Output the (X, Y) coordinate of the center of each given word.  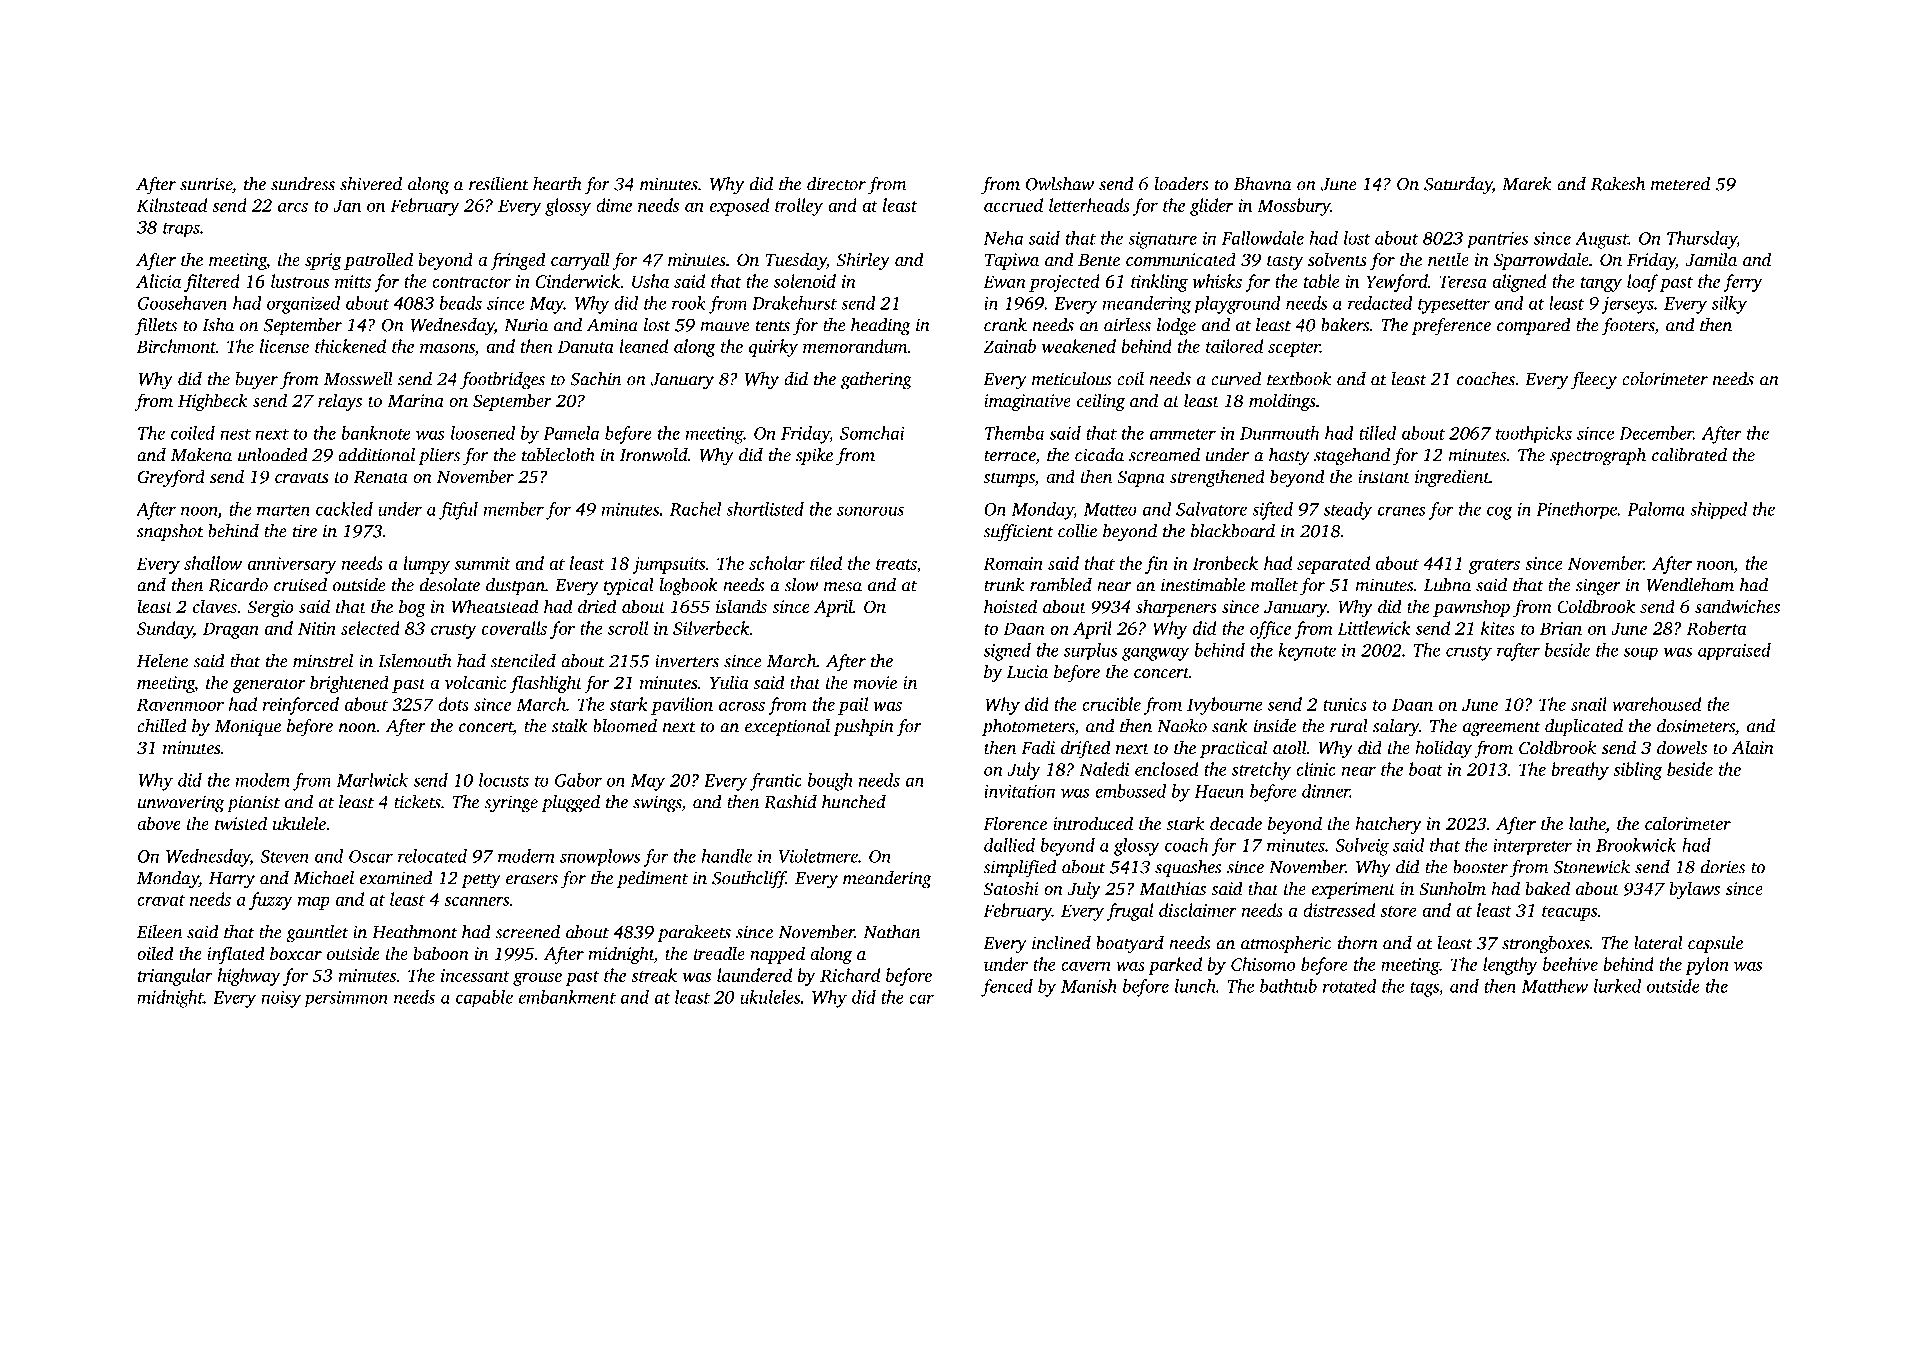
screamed (1164, 455)
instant (1384, 476)
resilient (499, 184)
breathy (1580, 771)
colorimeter (1665, 379)
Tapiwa (1012, 261)
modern (526, 856)
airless (1127, 325)
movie (875, 682)
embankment (567, 997)
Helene (162, 661)
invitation (1019, 791)
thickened (350, 346)
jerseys (1628, 305)
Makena (201, 455)
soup (1641, 654)
